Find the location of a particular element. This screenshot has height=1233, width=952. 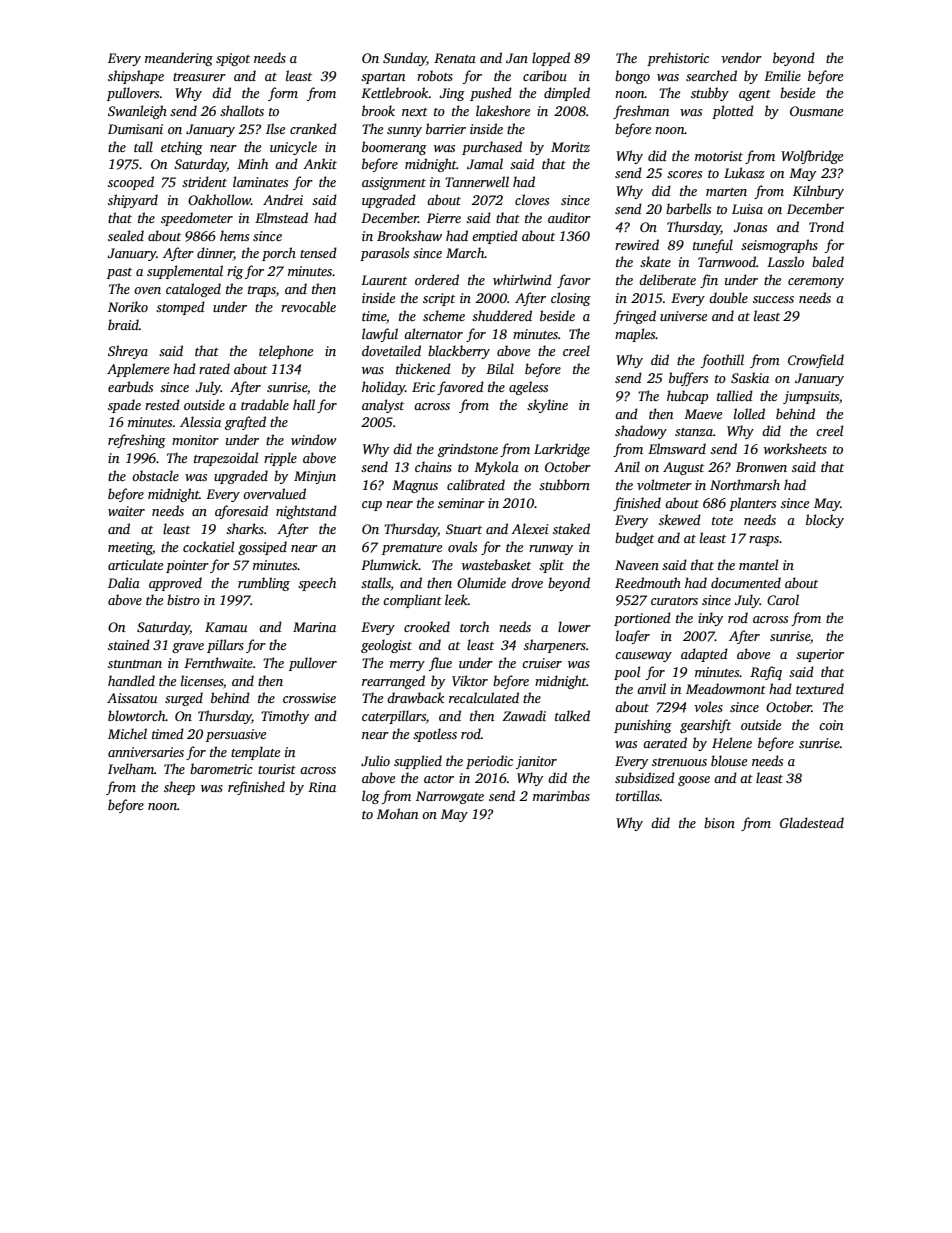

meandering is located at coordinates (179, 59).
